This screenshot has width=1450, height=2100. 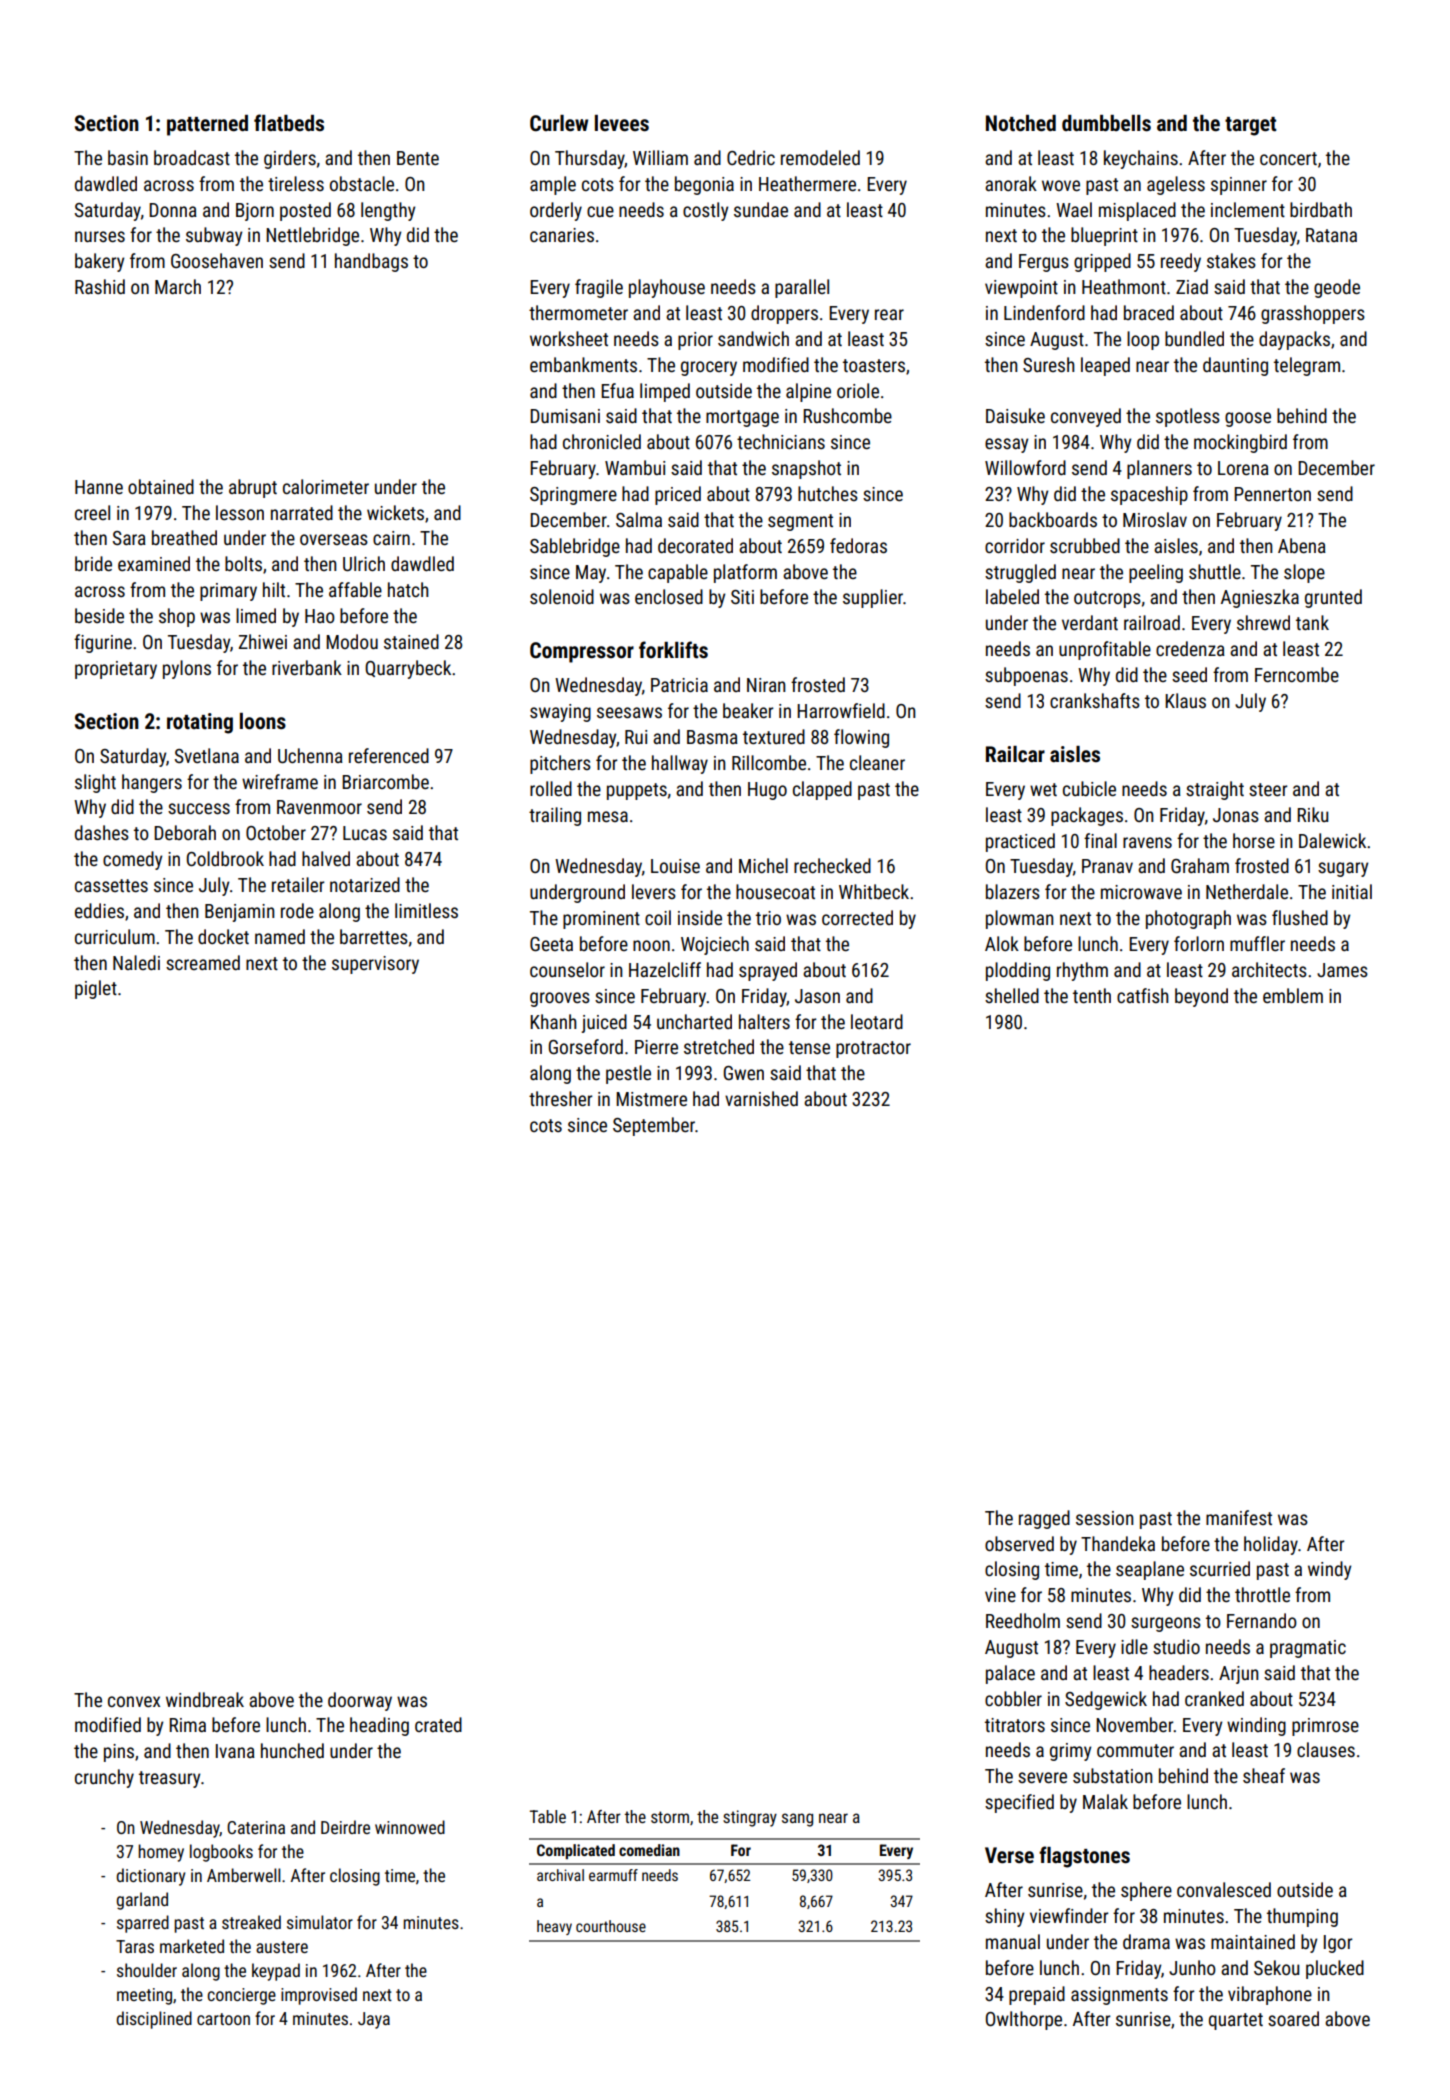 I want to click on thresher, so click(x=561, y=1098).
